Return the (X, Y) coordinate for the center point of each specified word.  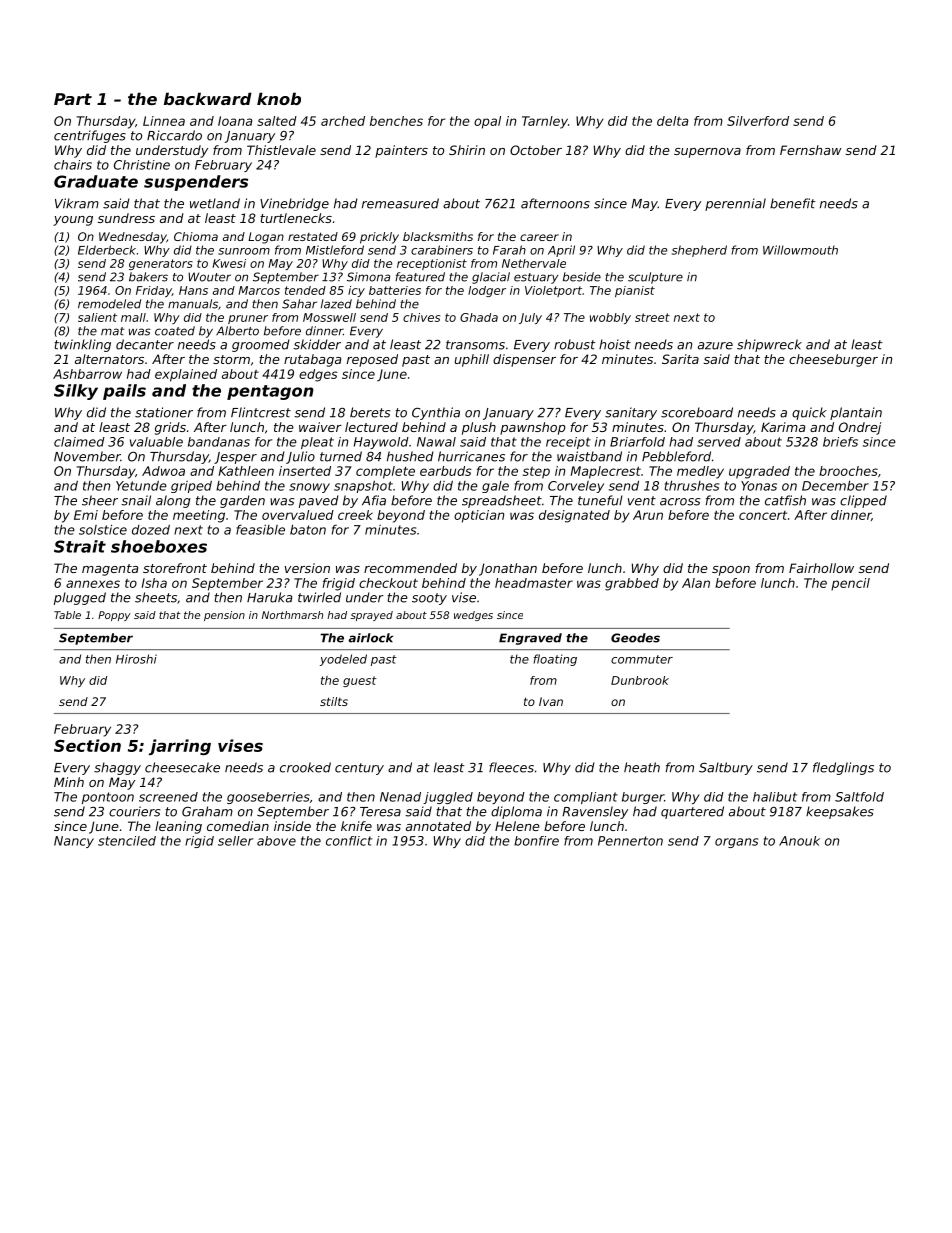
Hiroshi (136, 659)
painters (401, 151)
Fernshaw (811, 150)
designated (574, 516)
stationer (164, 412)
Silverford (758, 121)
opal (487, 122)
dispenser (524, 360)
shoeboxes (159, 546)
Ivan (551, 701)
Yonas (759, 486)
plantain (856, 413)
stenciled (127, 841)
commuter (642, 659)
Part (73, 99)
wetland (215, 203)
